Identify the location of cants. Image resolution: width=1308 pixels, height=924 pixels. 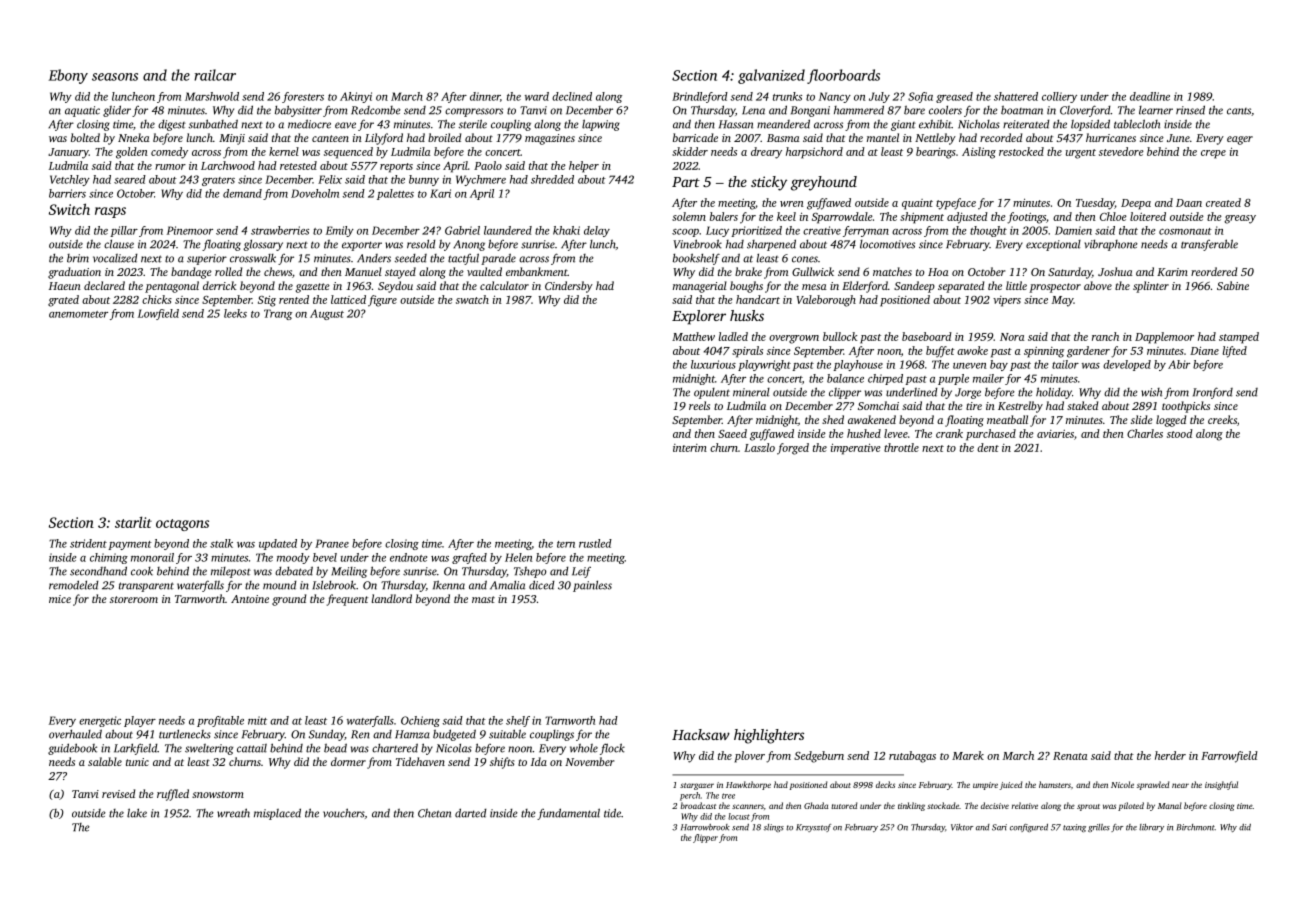
(1239, 111).
